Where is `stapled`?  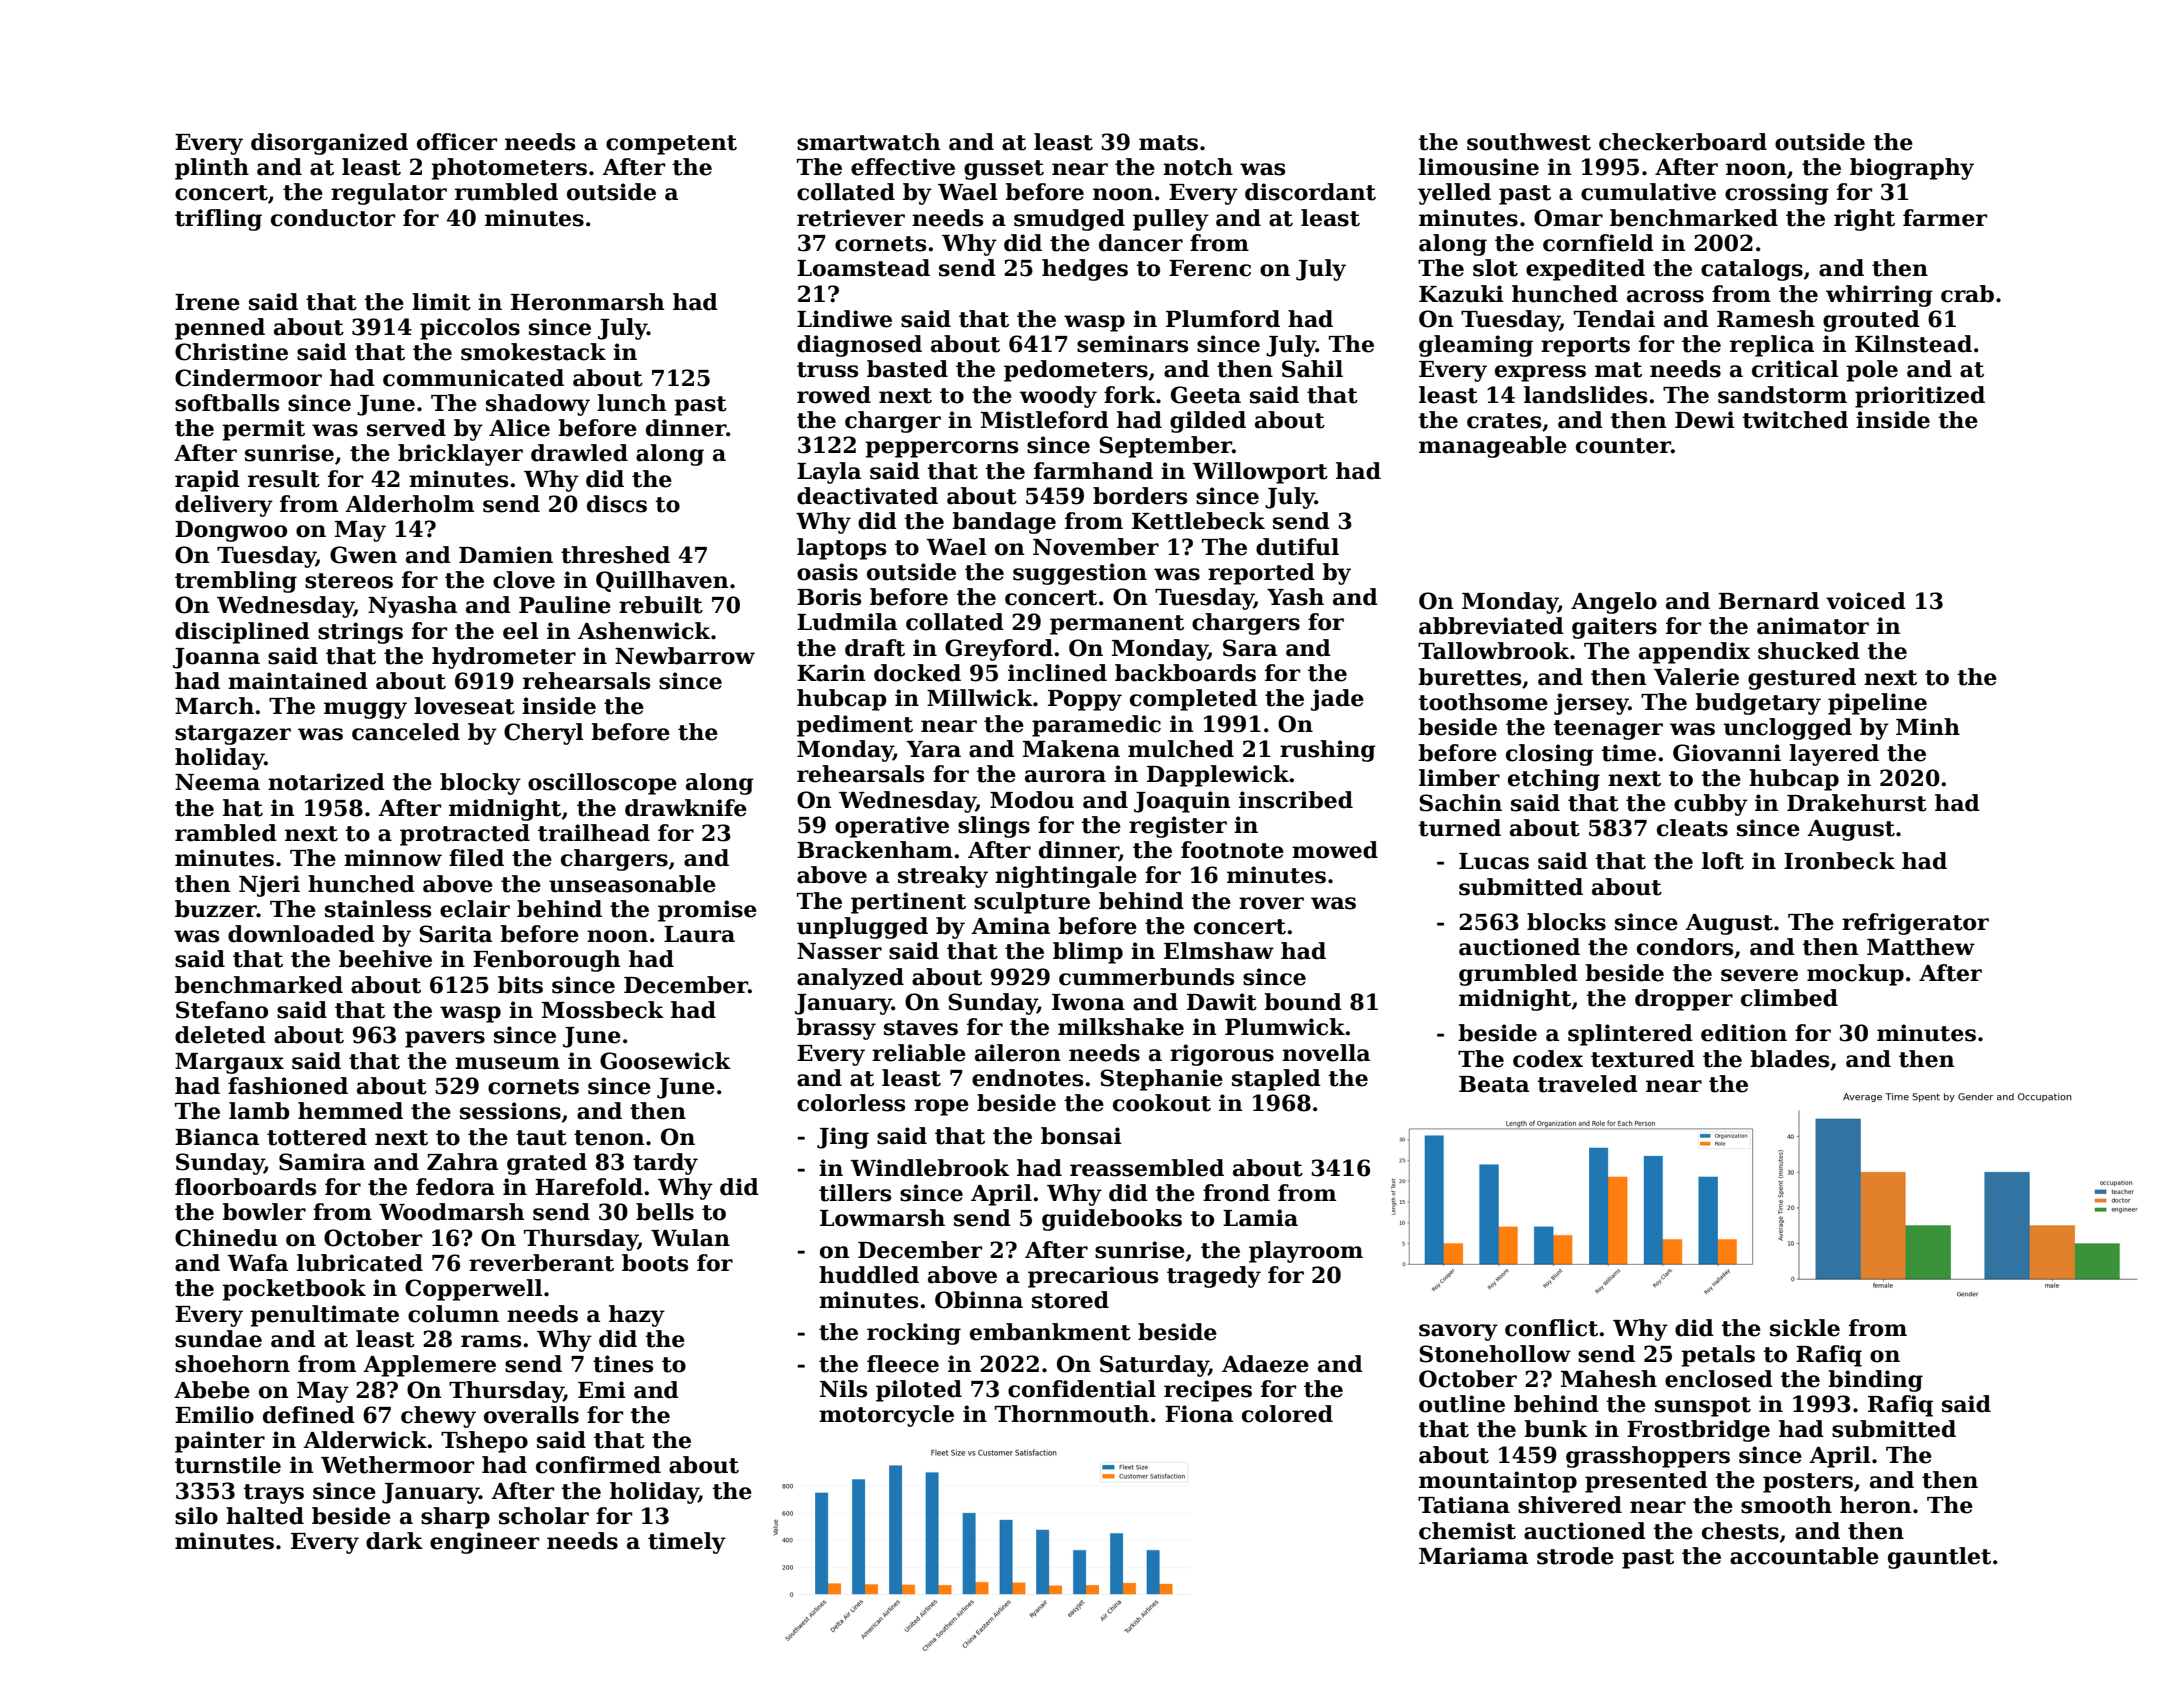
stapled is located at coordinates (1276, 1080).
